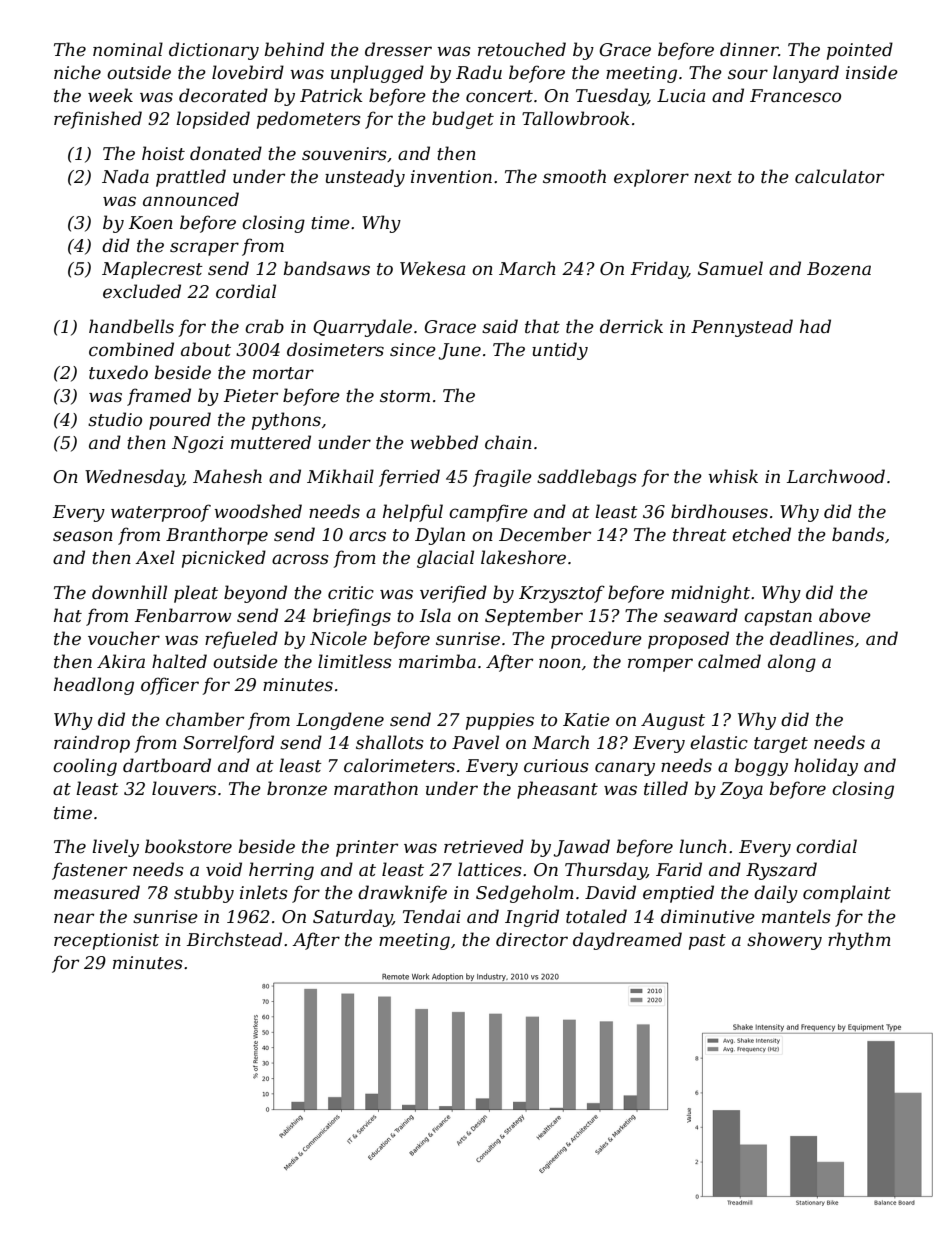  I want to click on behind, so click(294, 49).
